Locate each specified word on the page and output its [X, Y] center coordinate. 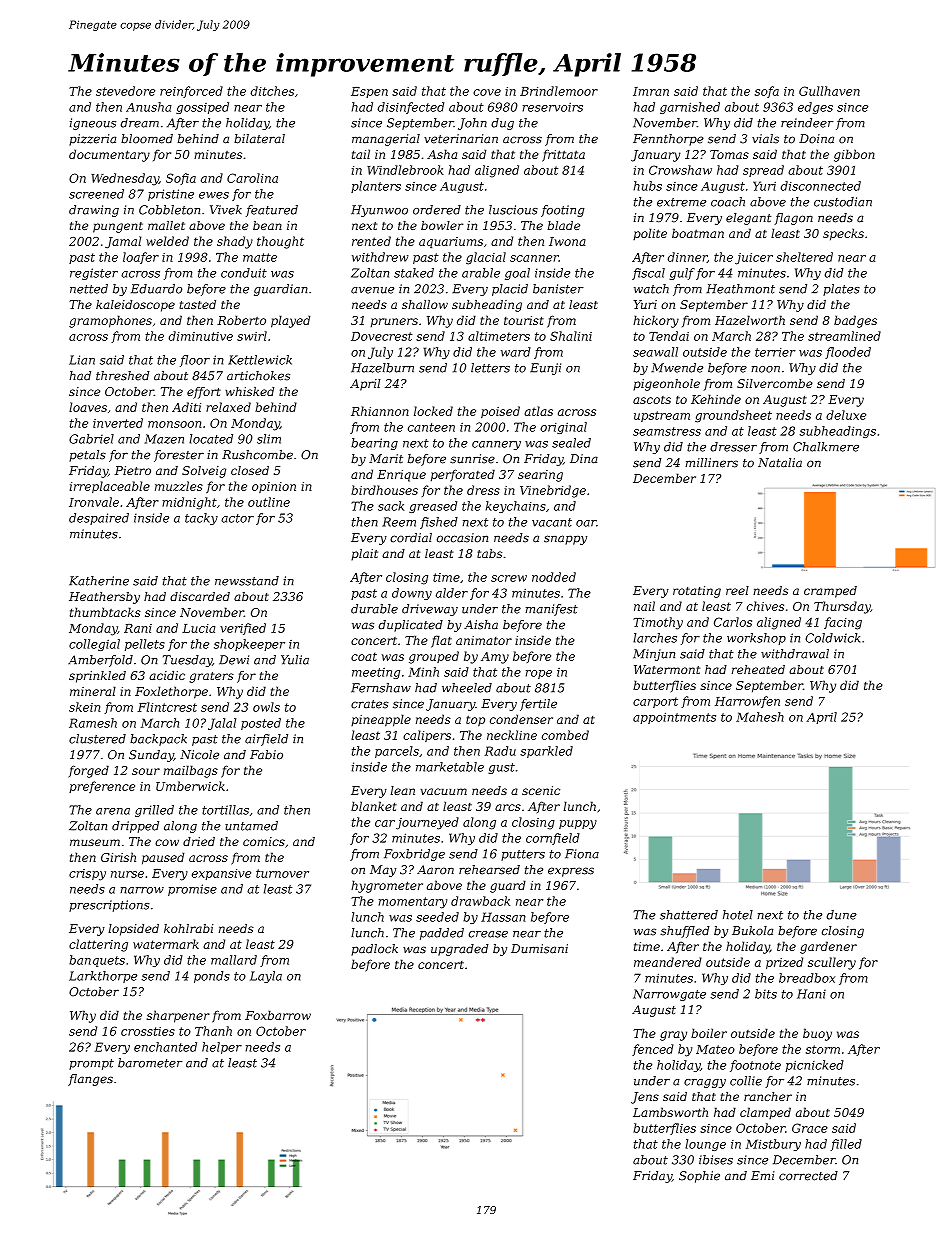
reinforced [191, 92]
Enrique [401, 476]
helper [222, 1048]
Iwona [567, 241]
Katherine [99, 581]
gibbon [854, 155]
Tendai [669, 336]
